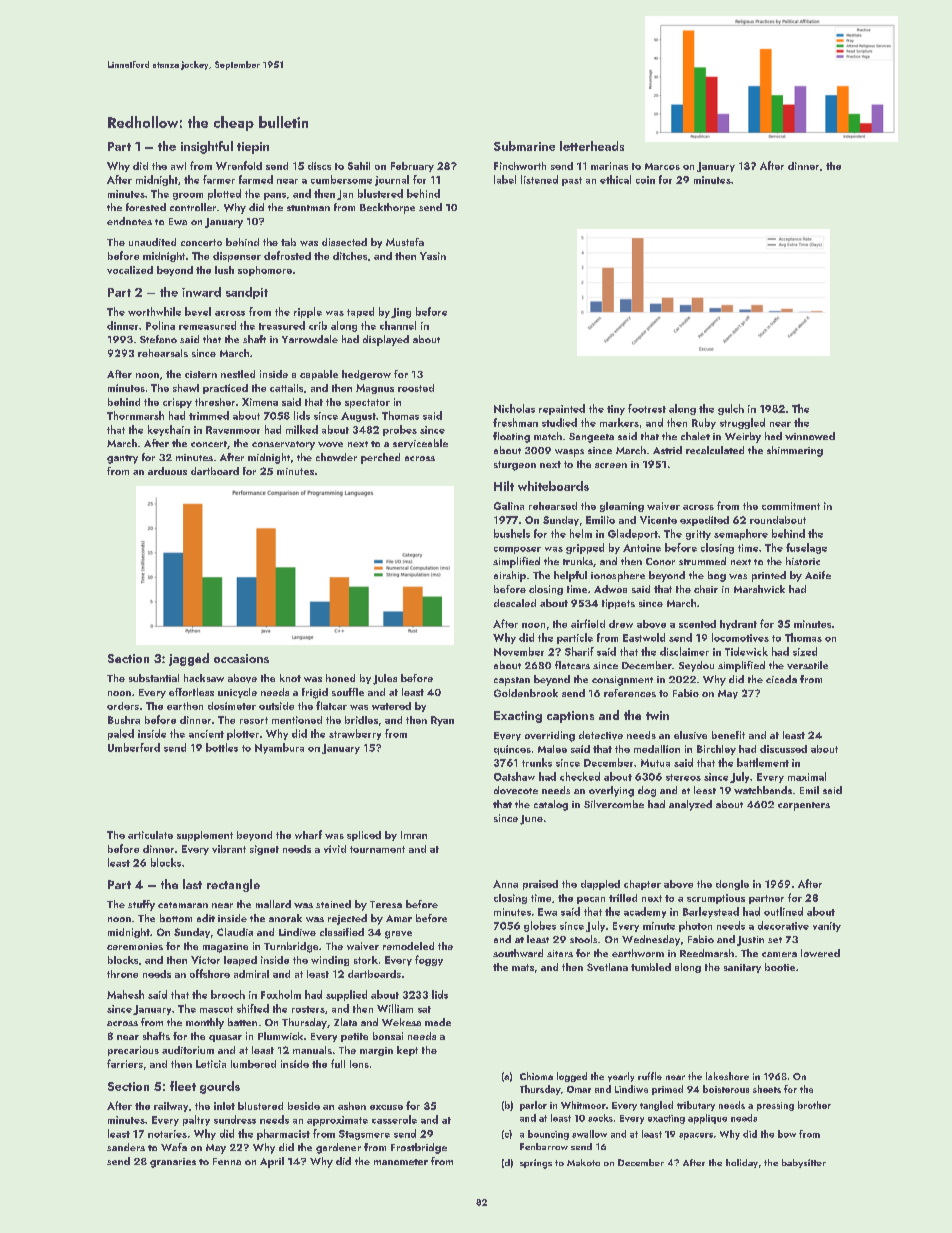 The width and height of the document is (952, 1233). Describe the element at coordinates (133, 1051) in the document. I see `precarious` at that location.
